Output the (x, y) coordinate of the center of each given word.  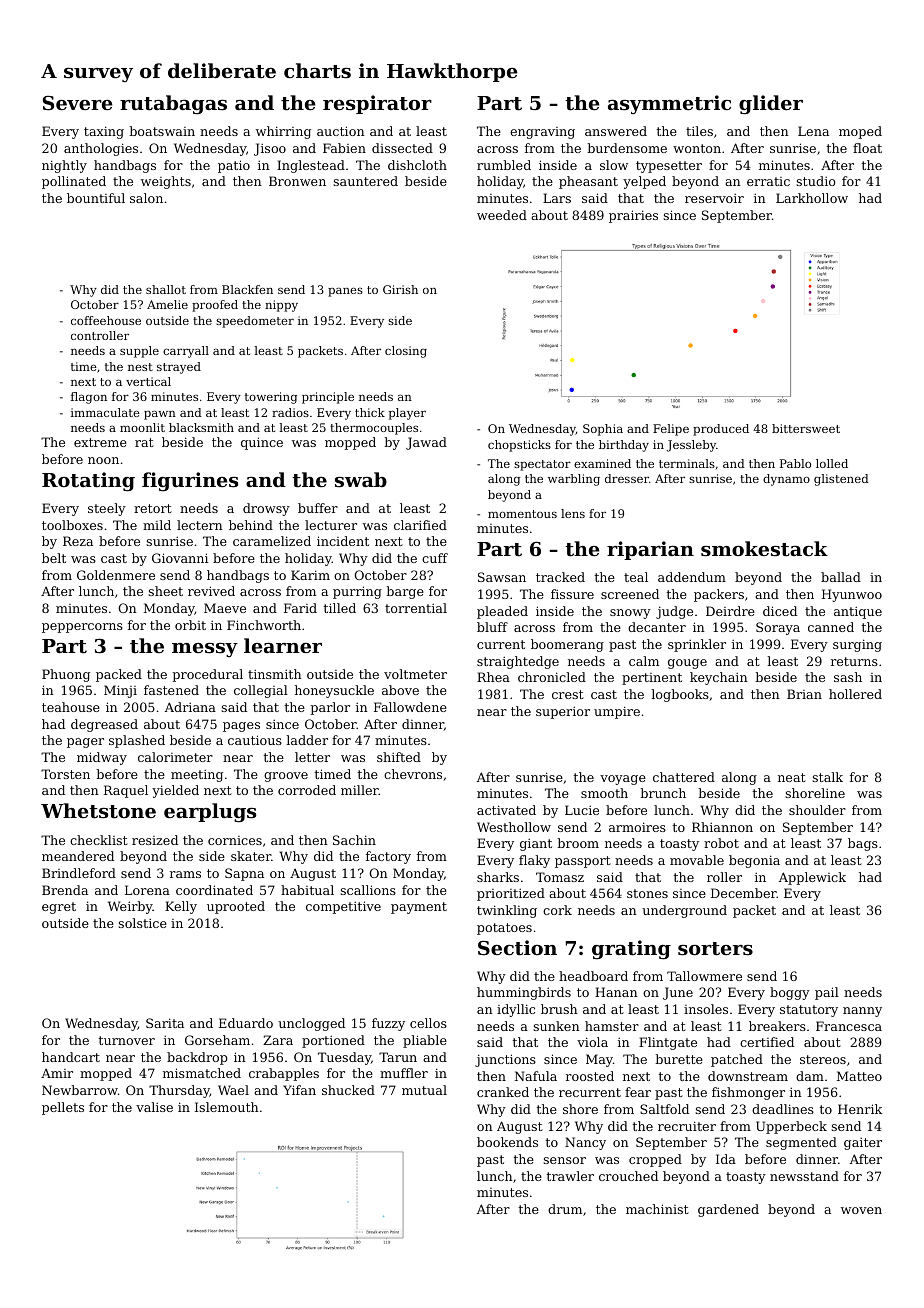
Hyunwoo (852, 595)
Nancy (585, 1143)
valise (154, 1107)
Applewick (812, 878)
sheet (165, 591)
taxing (104, 132)
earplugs (210, 812)
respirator (377, 104)
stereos (823, 1059)
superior (563, 713)
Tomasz (560, 877)
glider (771, 105)
